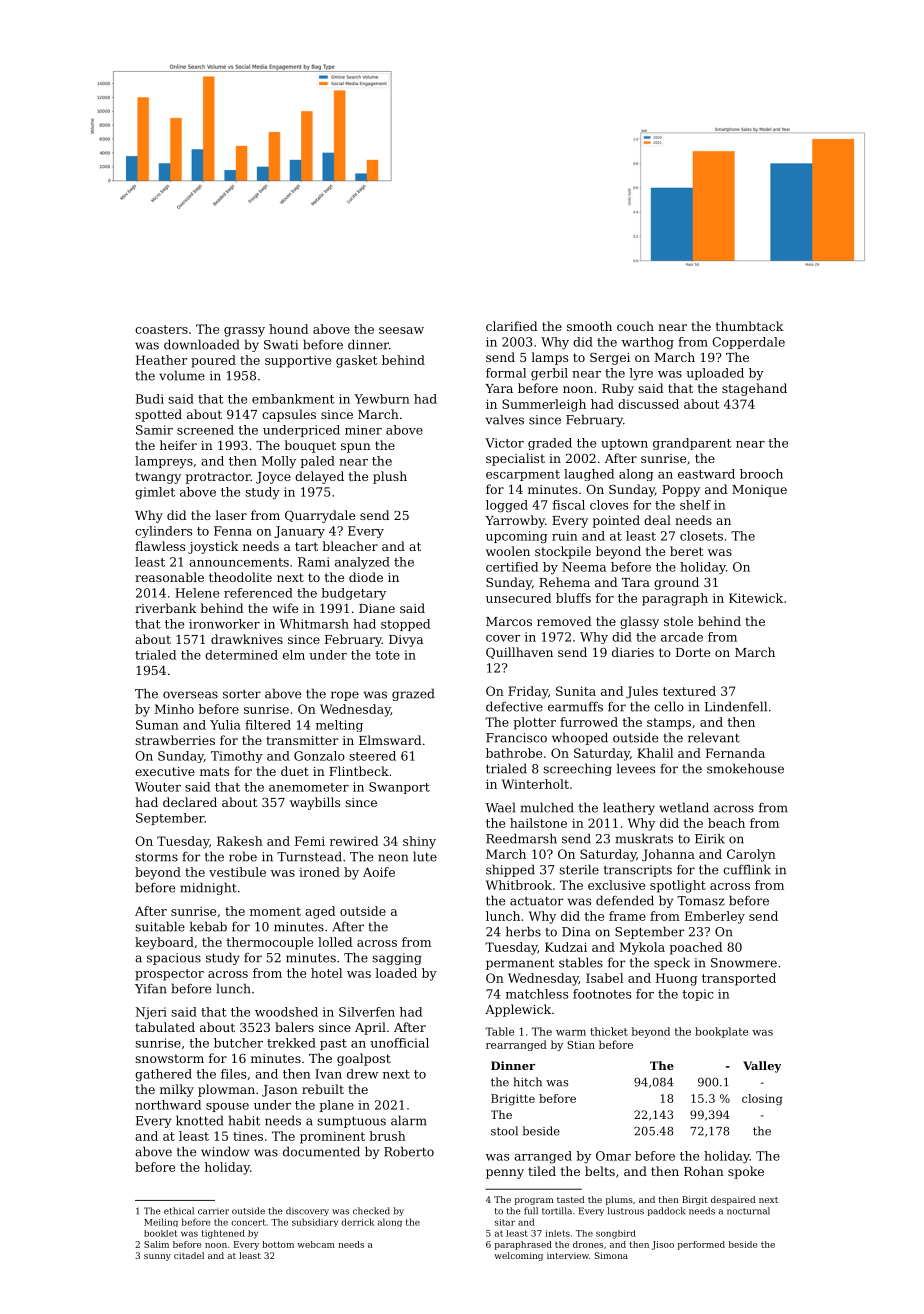 The width and height of the screenshot is (924, 1314). I want to click on bookplate, so click(721, 1032).
